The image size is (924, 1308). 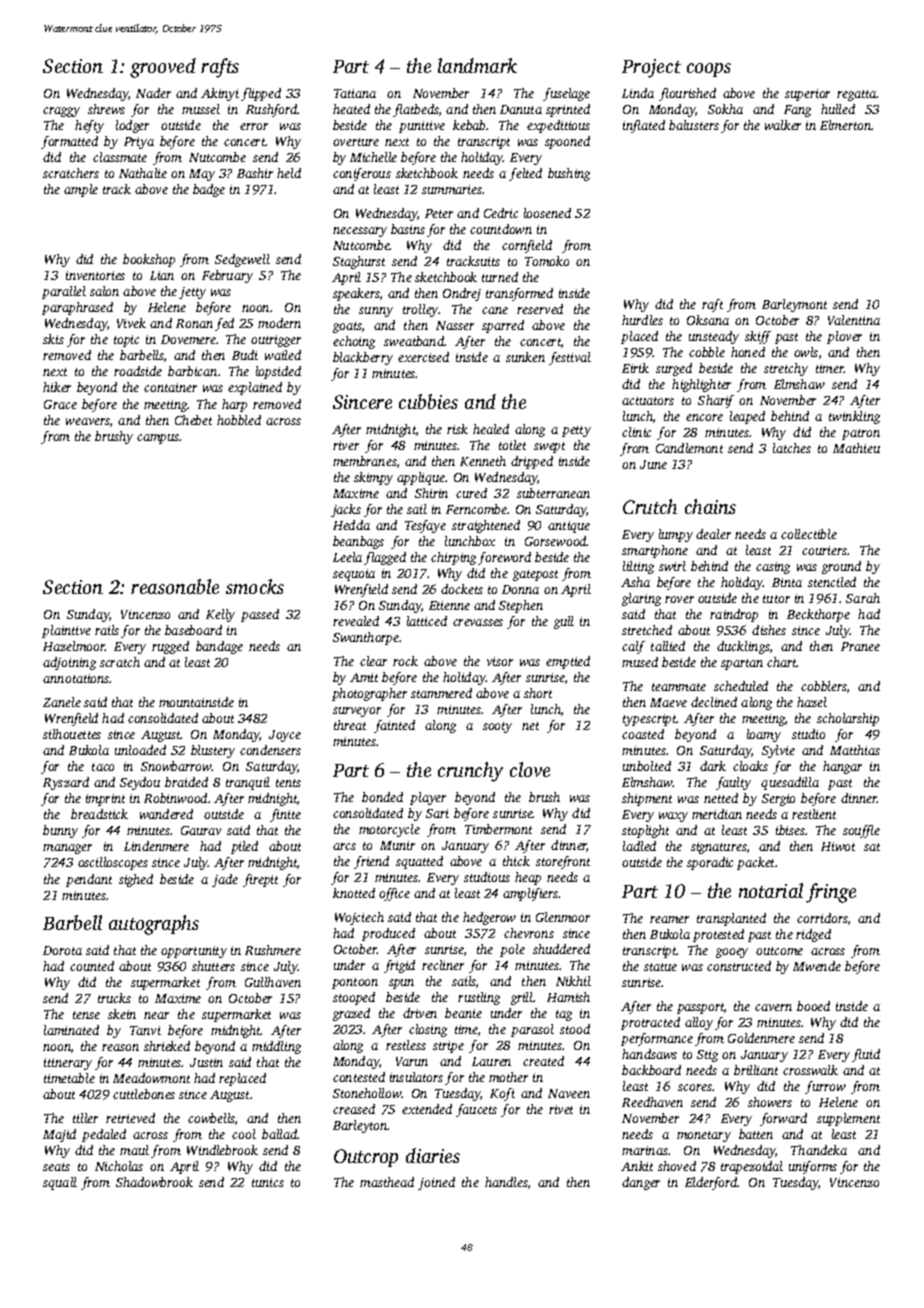 I want to click on landmark, so click(x=477, y=65).
